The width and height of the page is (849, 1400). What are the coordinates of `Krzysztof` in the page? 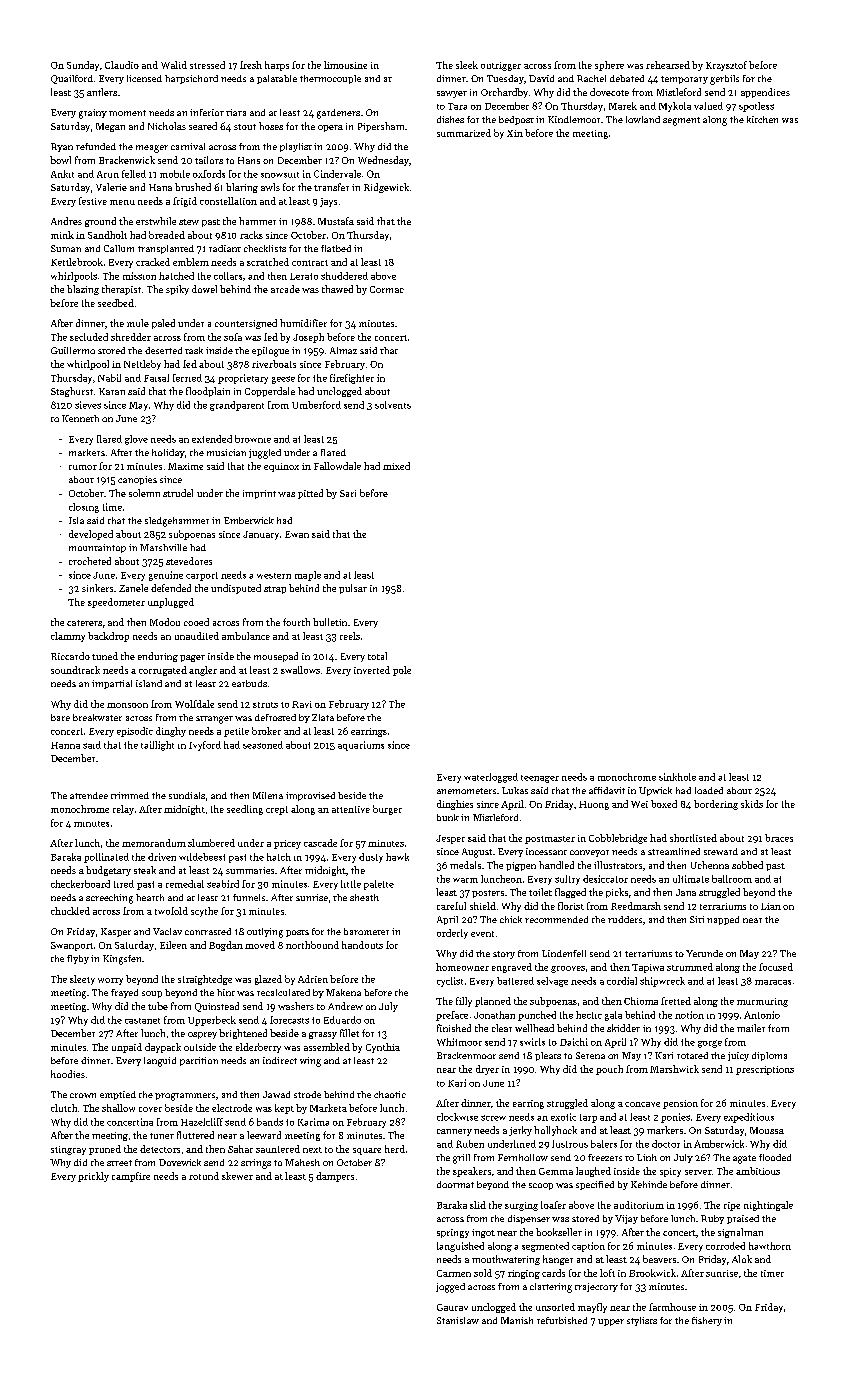 It's located at (726, 66).
